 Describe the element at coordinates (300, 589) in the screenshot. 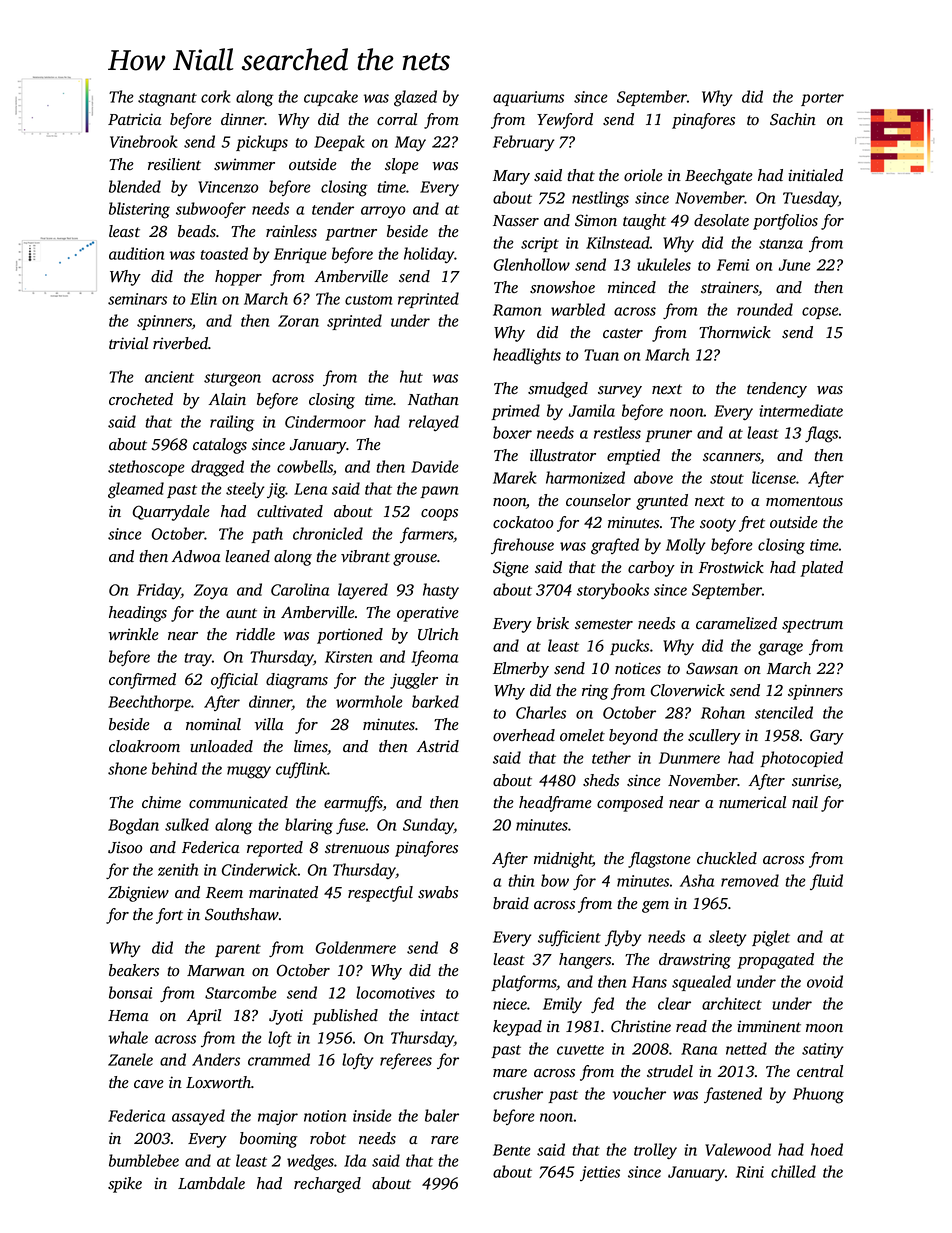

I see `Carolina` at that location.
